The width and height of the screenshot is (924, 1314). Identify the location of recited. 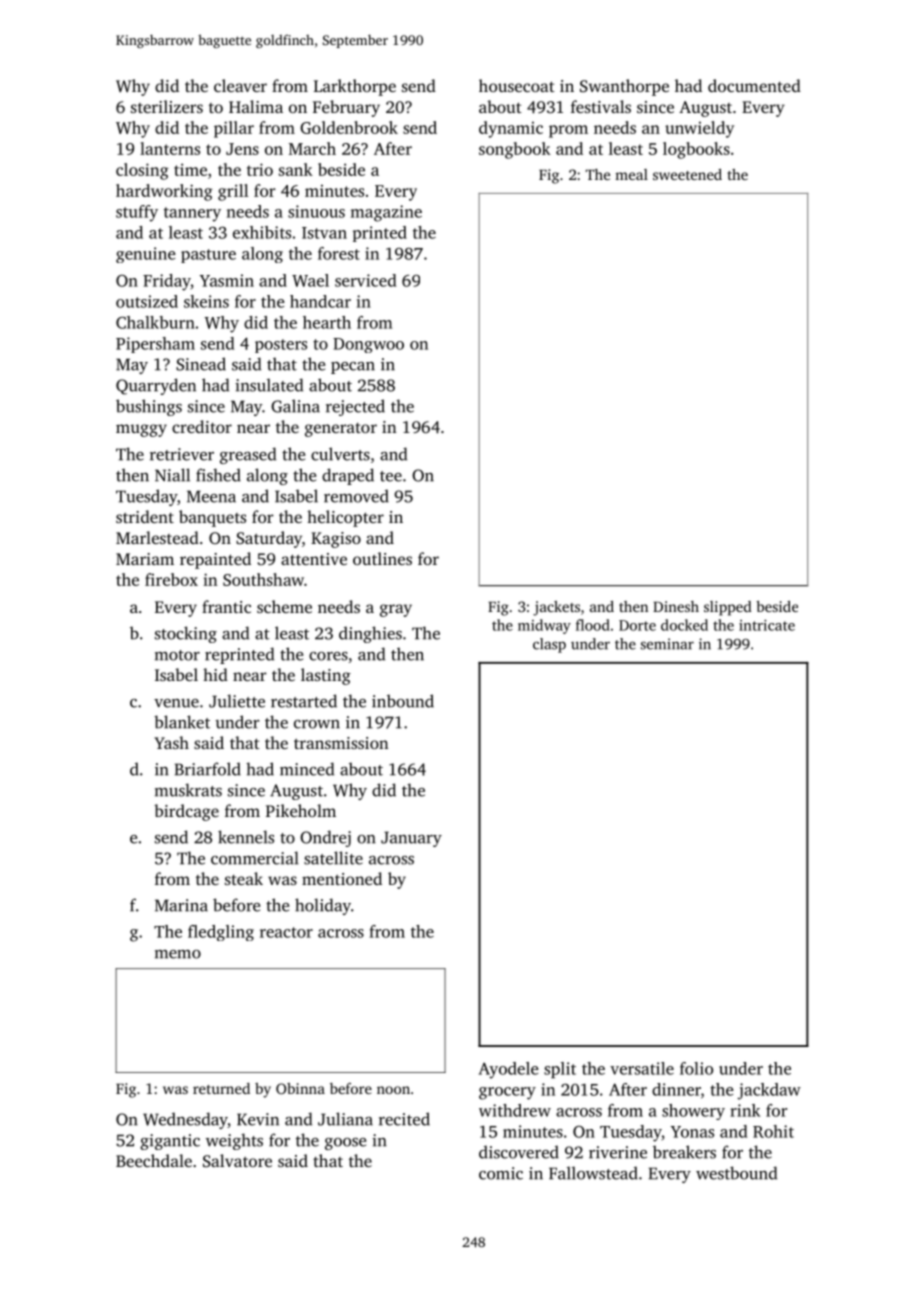
(404, 1119).
